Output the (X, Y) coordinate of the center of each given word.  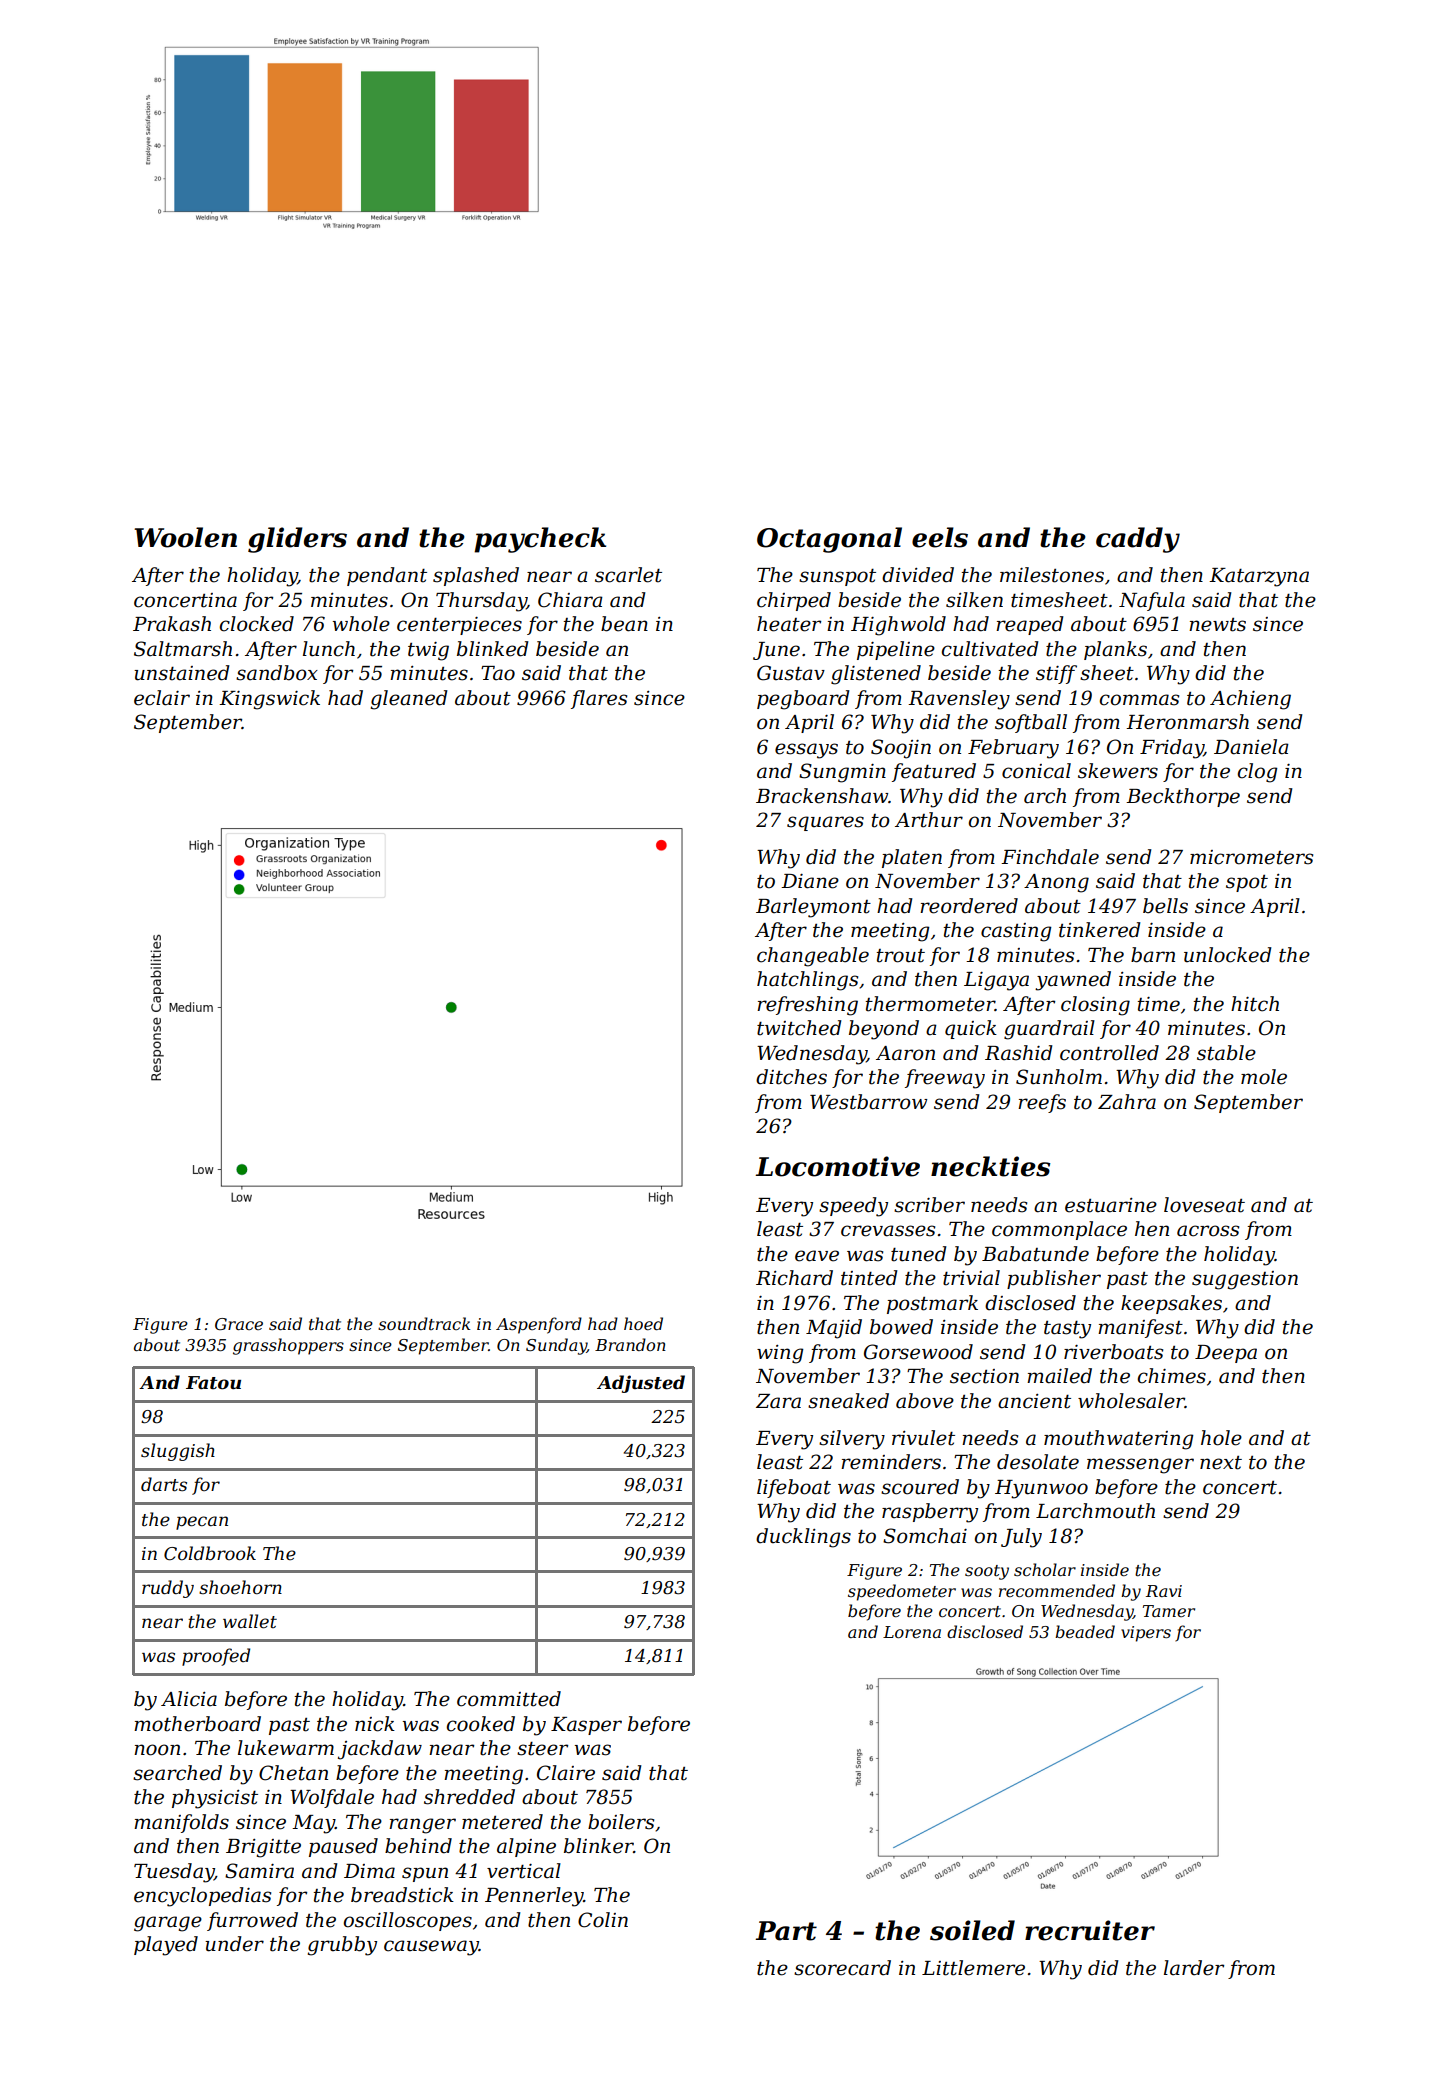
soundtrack (424, 1323)
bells (1165, 906)
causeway (431, 1948)
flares (599, 699)
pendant (387, 576)
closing (1095, 1006)
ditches (791, 1077)
